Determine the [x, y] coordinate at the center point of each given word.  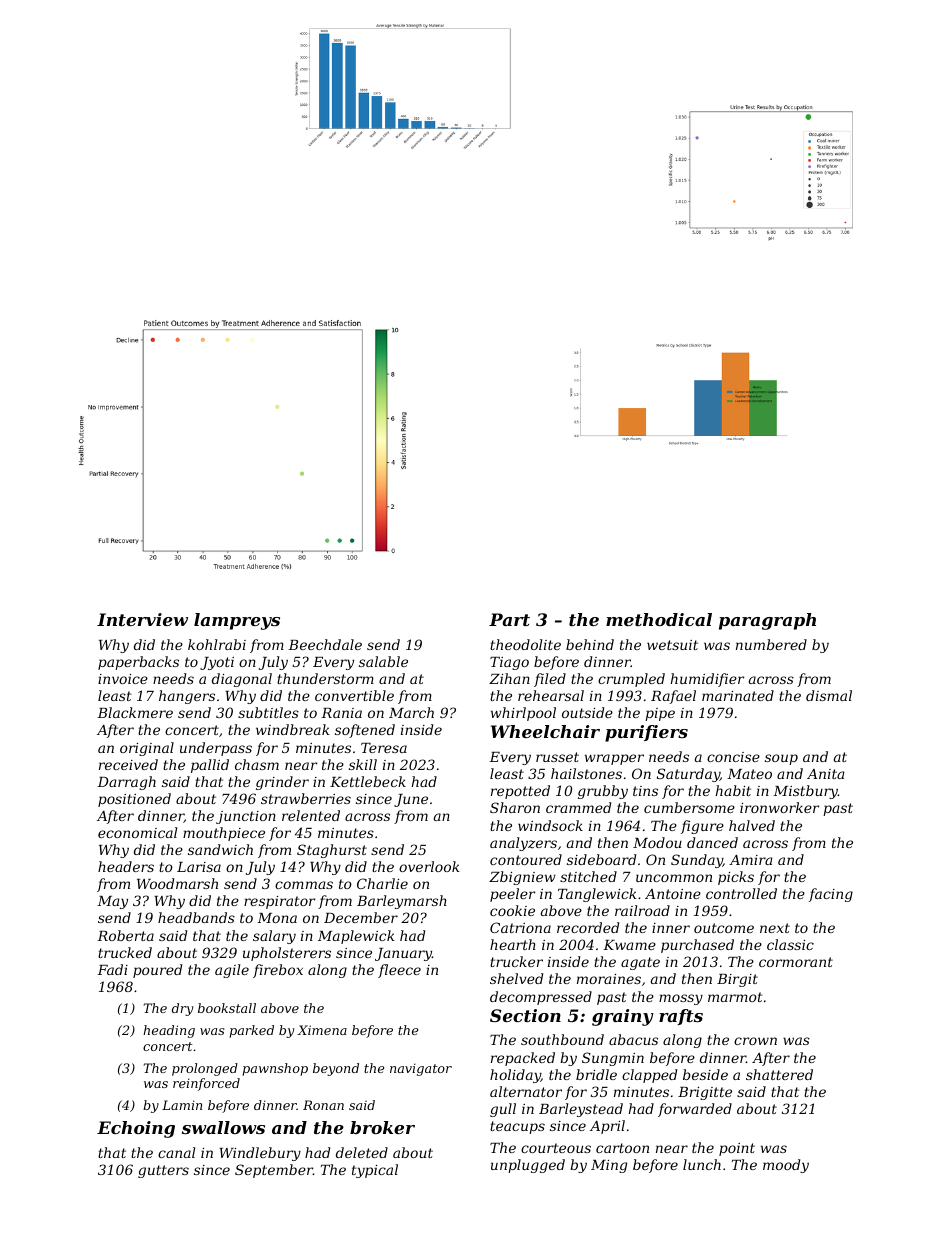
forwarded [695, 1110]
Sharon [515, 807]
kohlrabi [217, 644]
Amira [751, 860]
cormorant [796, 962]
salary [274, 937]
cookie [512, 910]
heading [169, 1031]
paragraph [767, 621]
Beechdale [325, 644]
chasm [257, 764]
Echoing [136, 1129]
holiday [515, 1076]
